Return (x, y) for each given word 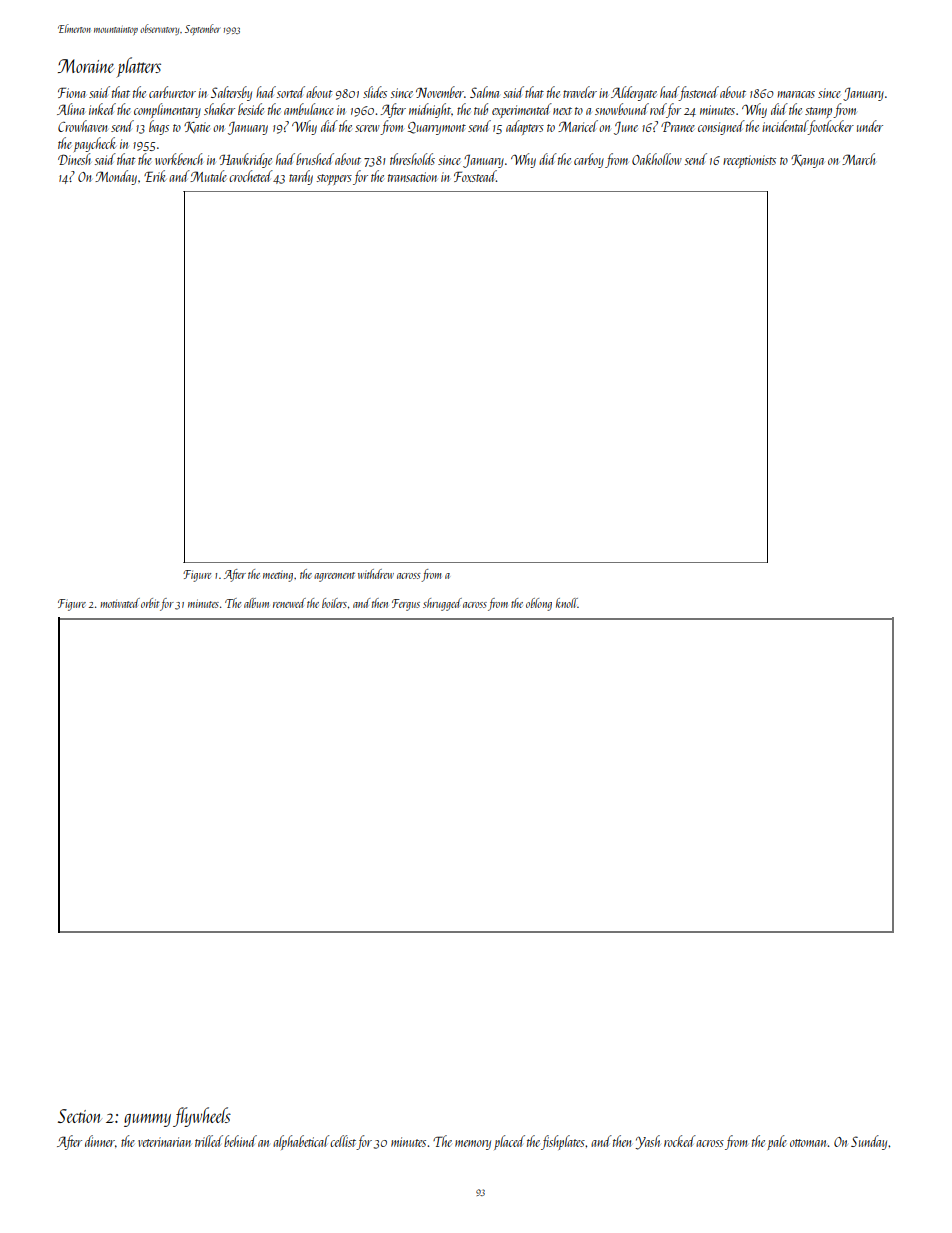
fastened (699, 93)
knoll (567, 603)
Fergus (406, 605)
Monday (116, 177)
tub (481, 109)
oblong (539, 604)
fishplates (563, 1142)
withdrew (376, 574)
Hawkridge (245, 160)
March (858, 159)
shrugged (442, 604)
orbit (150, 603)
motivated (120, 603)
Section (80, 1116)
